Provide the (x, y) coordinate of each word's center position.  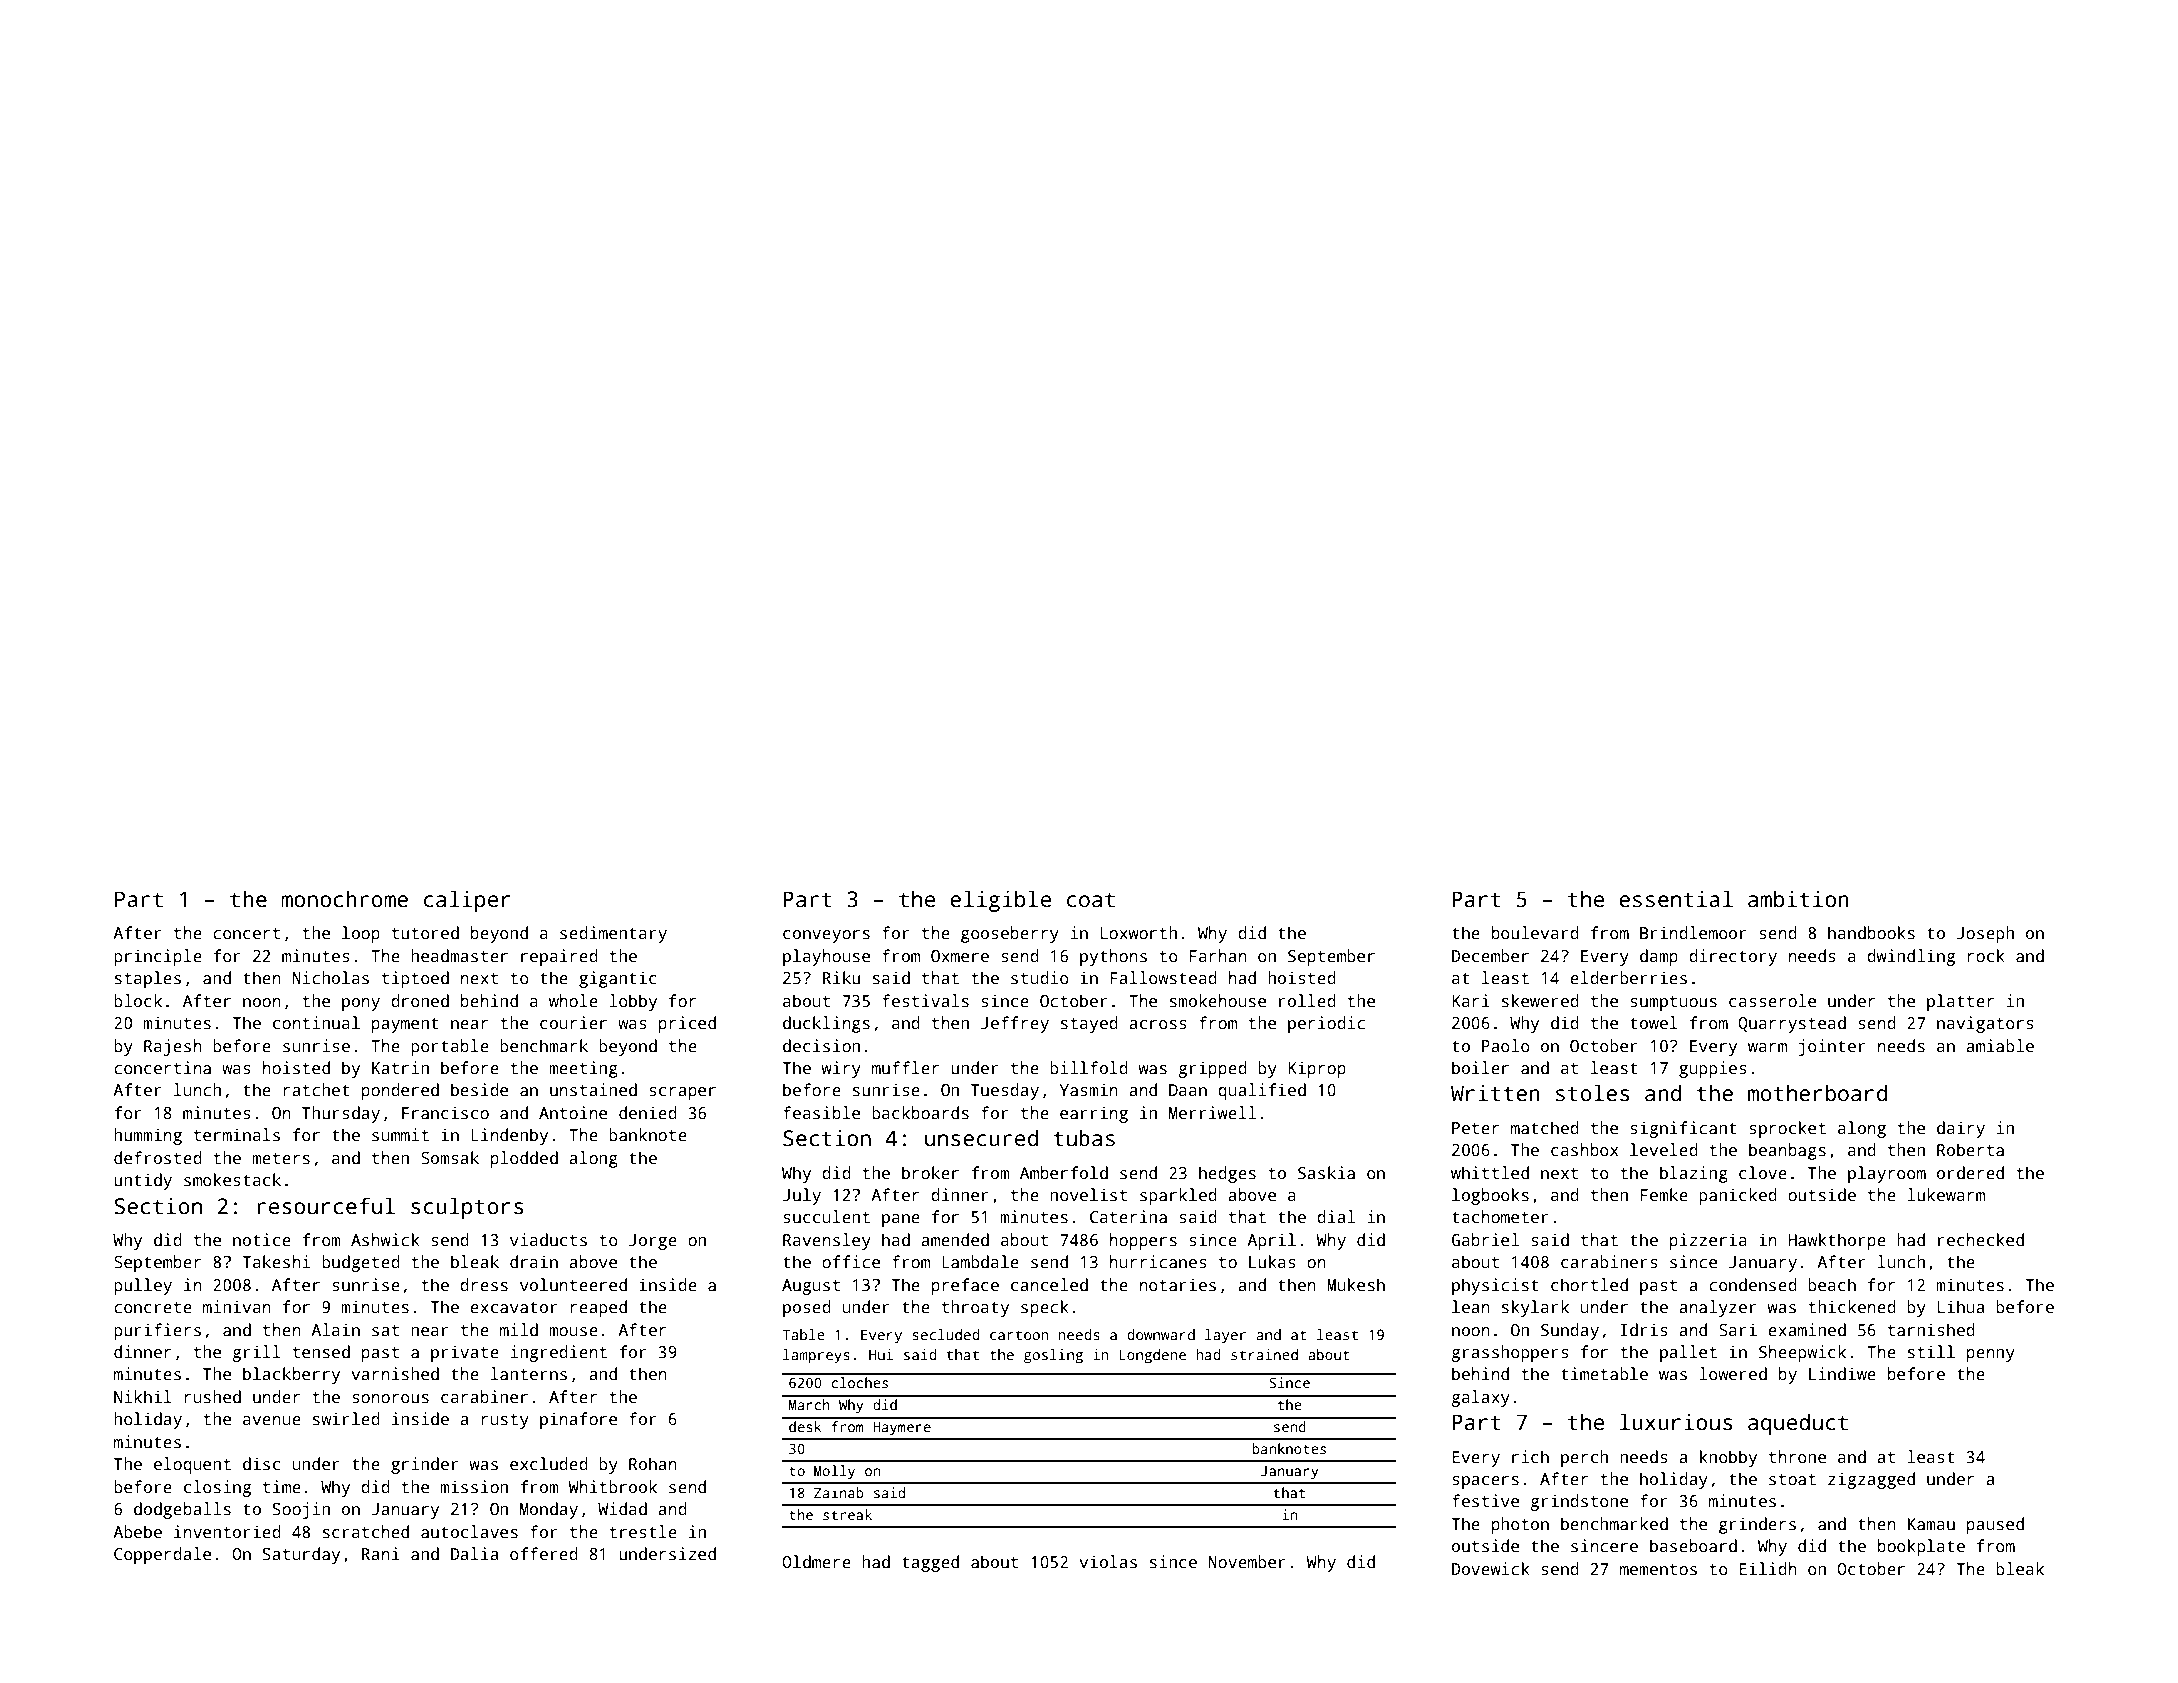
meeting (583, 1069)
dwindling (1911, 957)
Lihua (1961, 1307)
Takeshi (276, 1262)
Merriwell (1212, 1113)
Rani (381, 1554)
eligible (1000, 901)
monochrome (344, 899)
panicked (1738, 1196)
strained (1264, 1354)
